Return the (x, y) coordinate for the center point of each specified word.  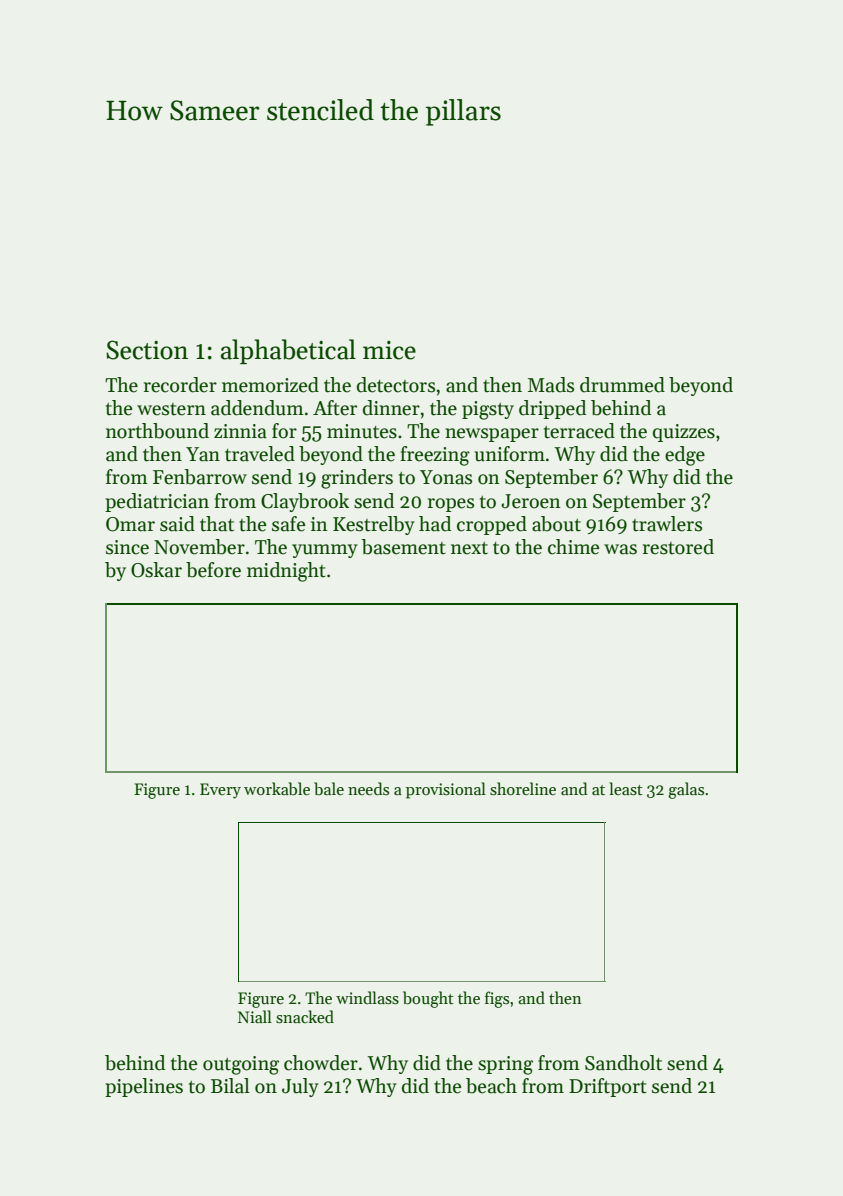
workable (277, 789)
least (626, 789)
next (469, 548)
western (171, 409)
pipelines (144, 1087)
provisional (446, 790)
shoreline (523, 789)
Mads (551, 385)
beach (491, 1086)
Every (220, 791)
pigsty (488, 410)
